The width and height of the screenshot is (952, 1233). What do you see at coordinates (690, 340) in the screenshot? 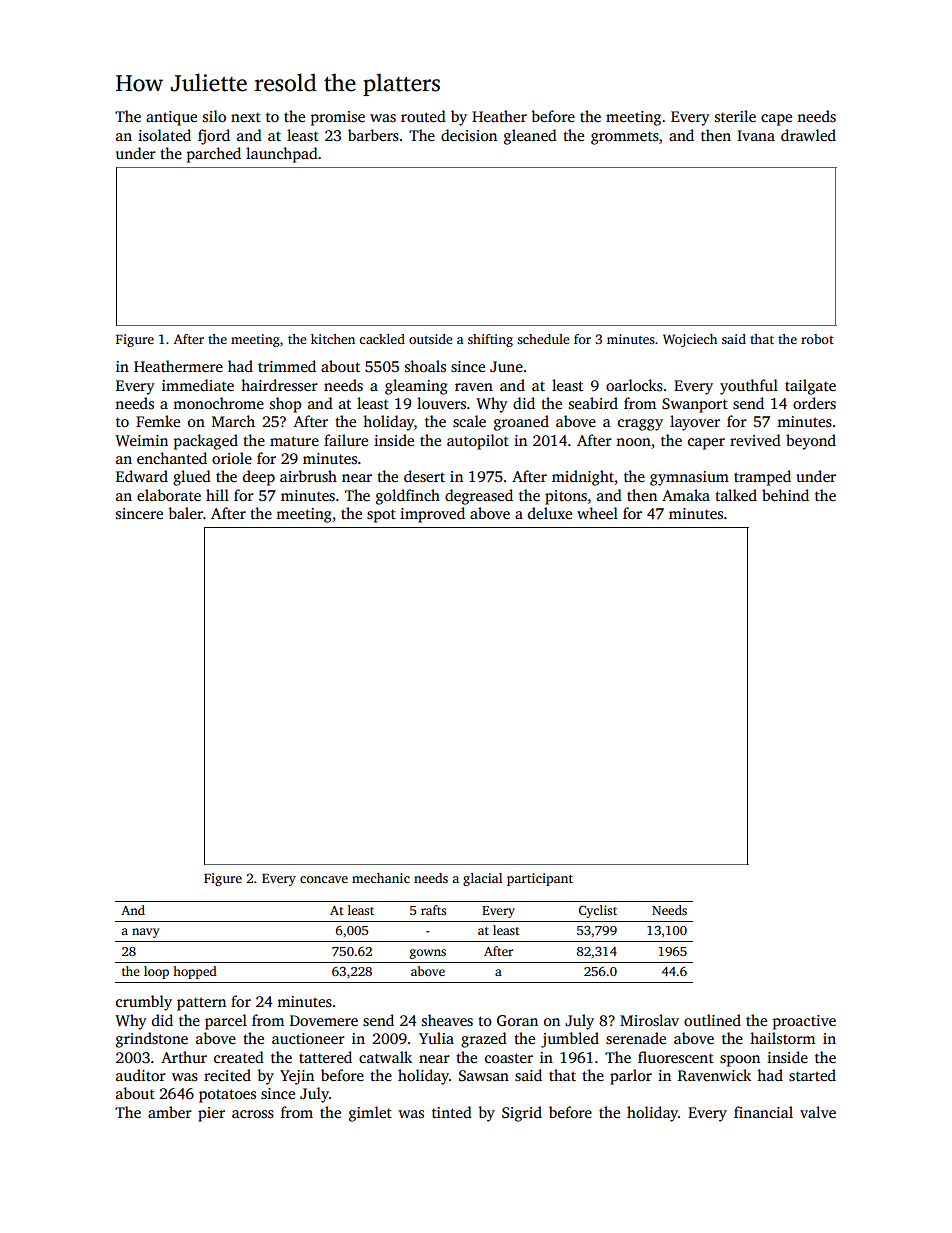
I see `Wojciech` at bounding box center [690, 340].
